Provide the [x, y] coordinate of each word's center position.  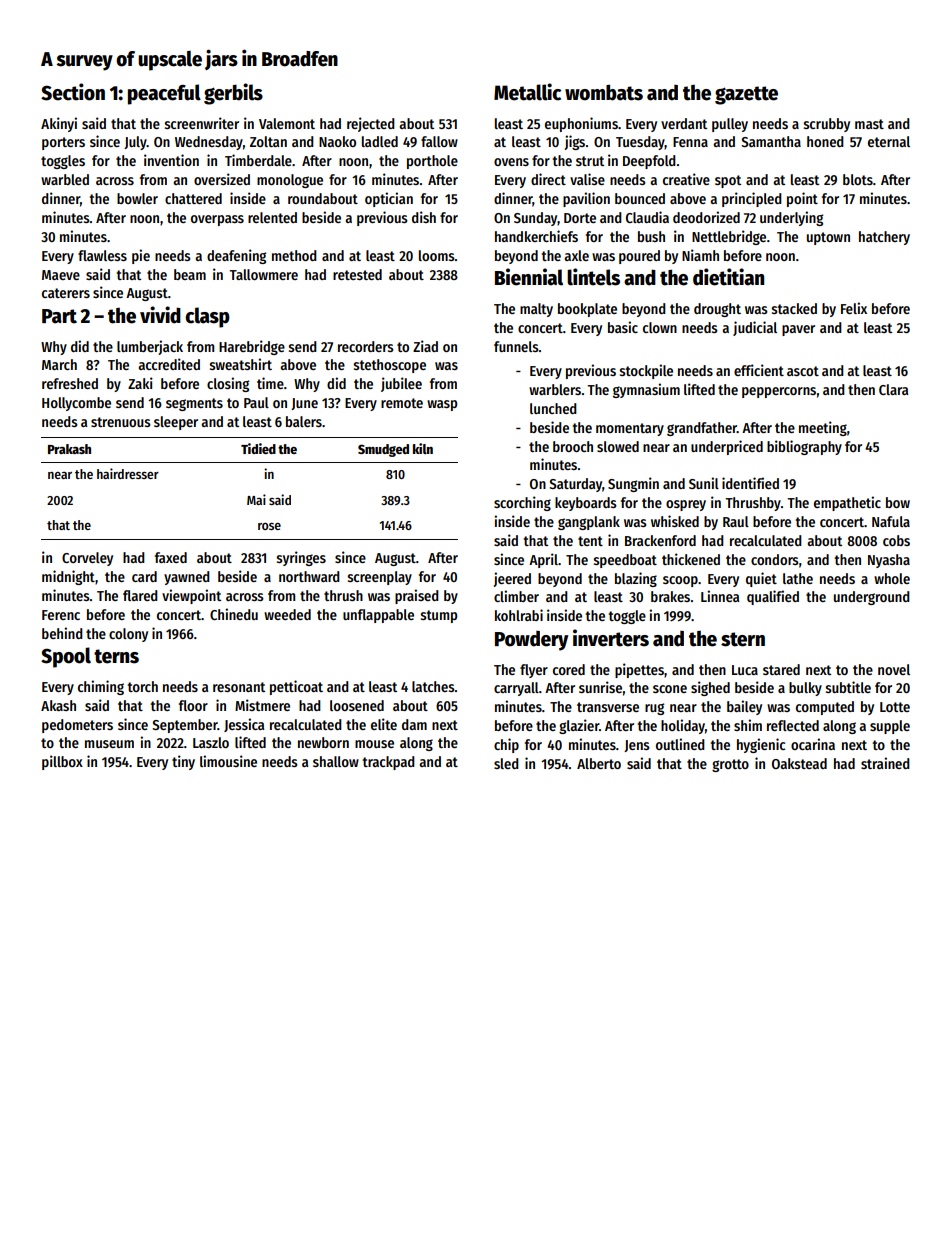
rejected [371, 124]
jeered [512, 579]
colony [128, 635]
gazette [746, 95]
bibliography [804, 447]
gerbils [233, 94]
